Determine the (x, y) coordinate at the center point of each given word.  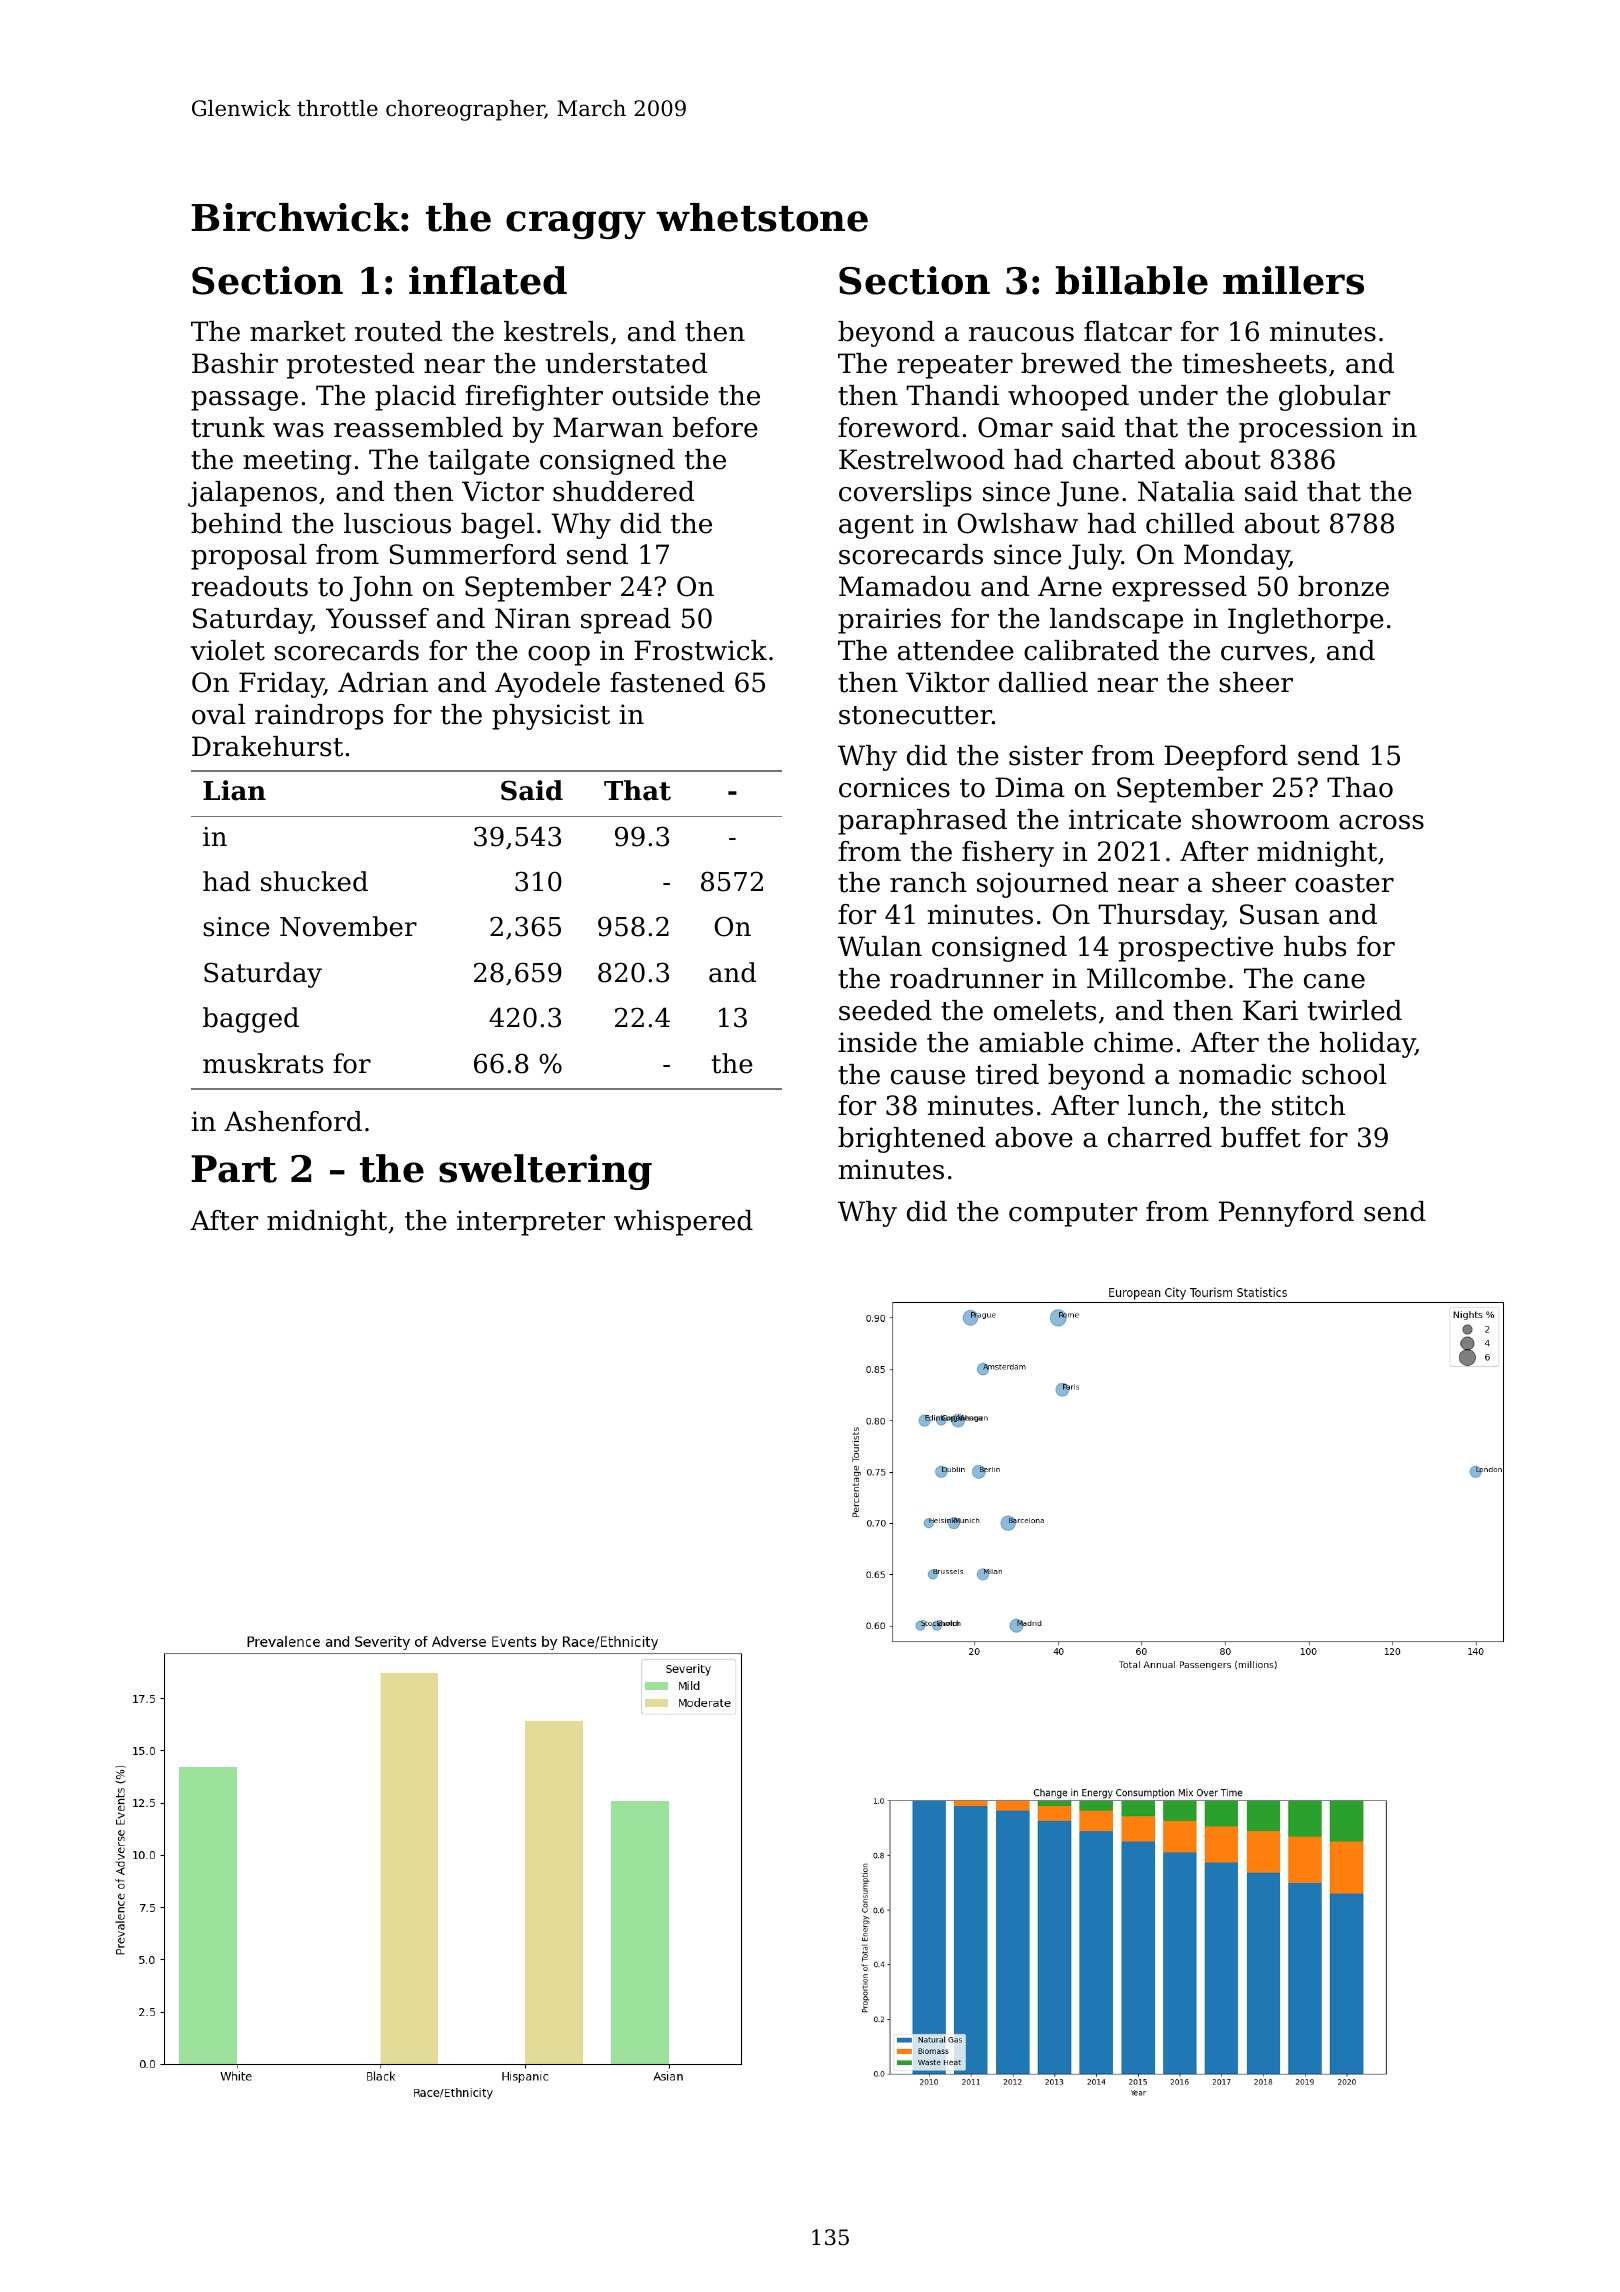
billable (1132, 280)
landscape (1116, 621)
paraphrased (922, 822)
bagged (251, 1020)
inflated (488, 280)
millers (1293, 280)
